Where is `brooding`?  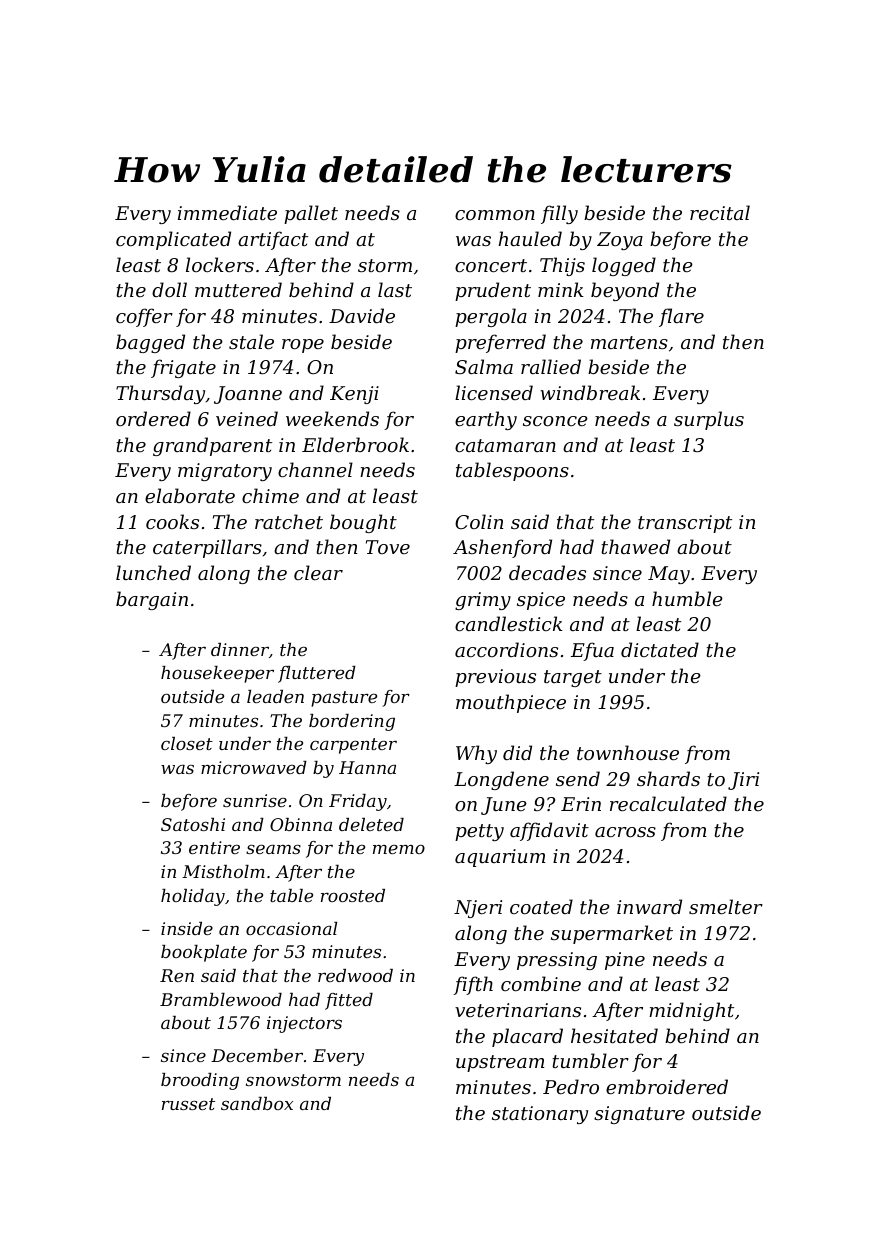
brooding is located at coordinates (200, 1081).
